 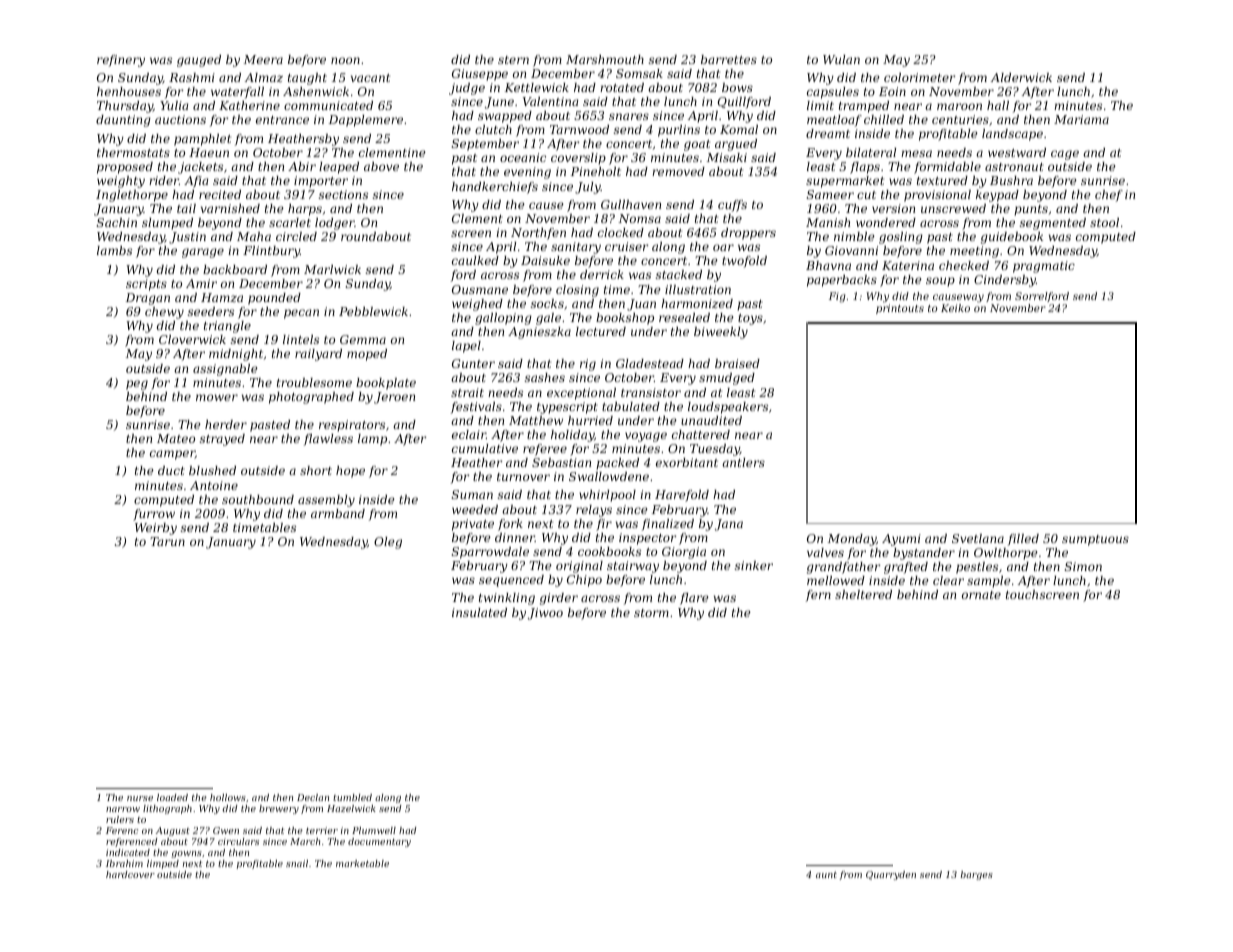 I want to click on herder, so click(x=226, y=424).
